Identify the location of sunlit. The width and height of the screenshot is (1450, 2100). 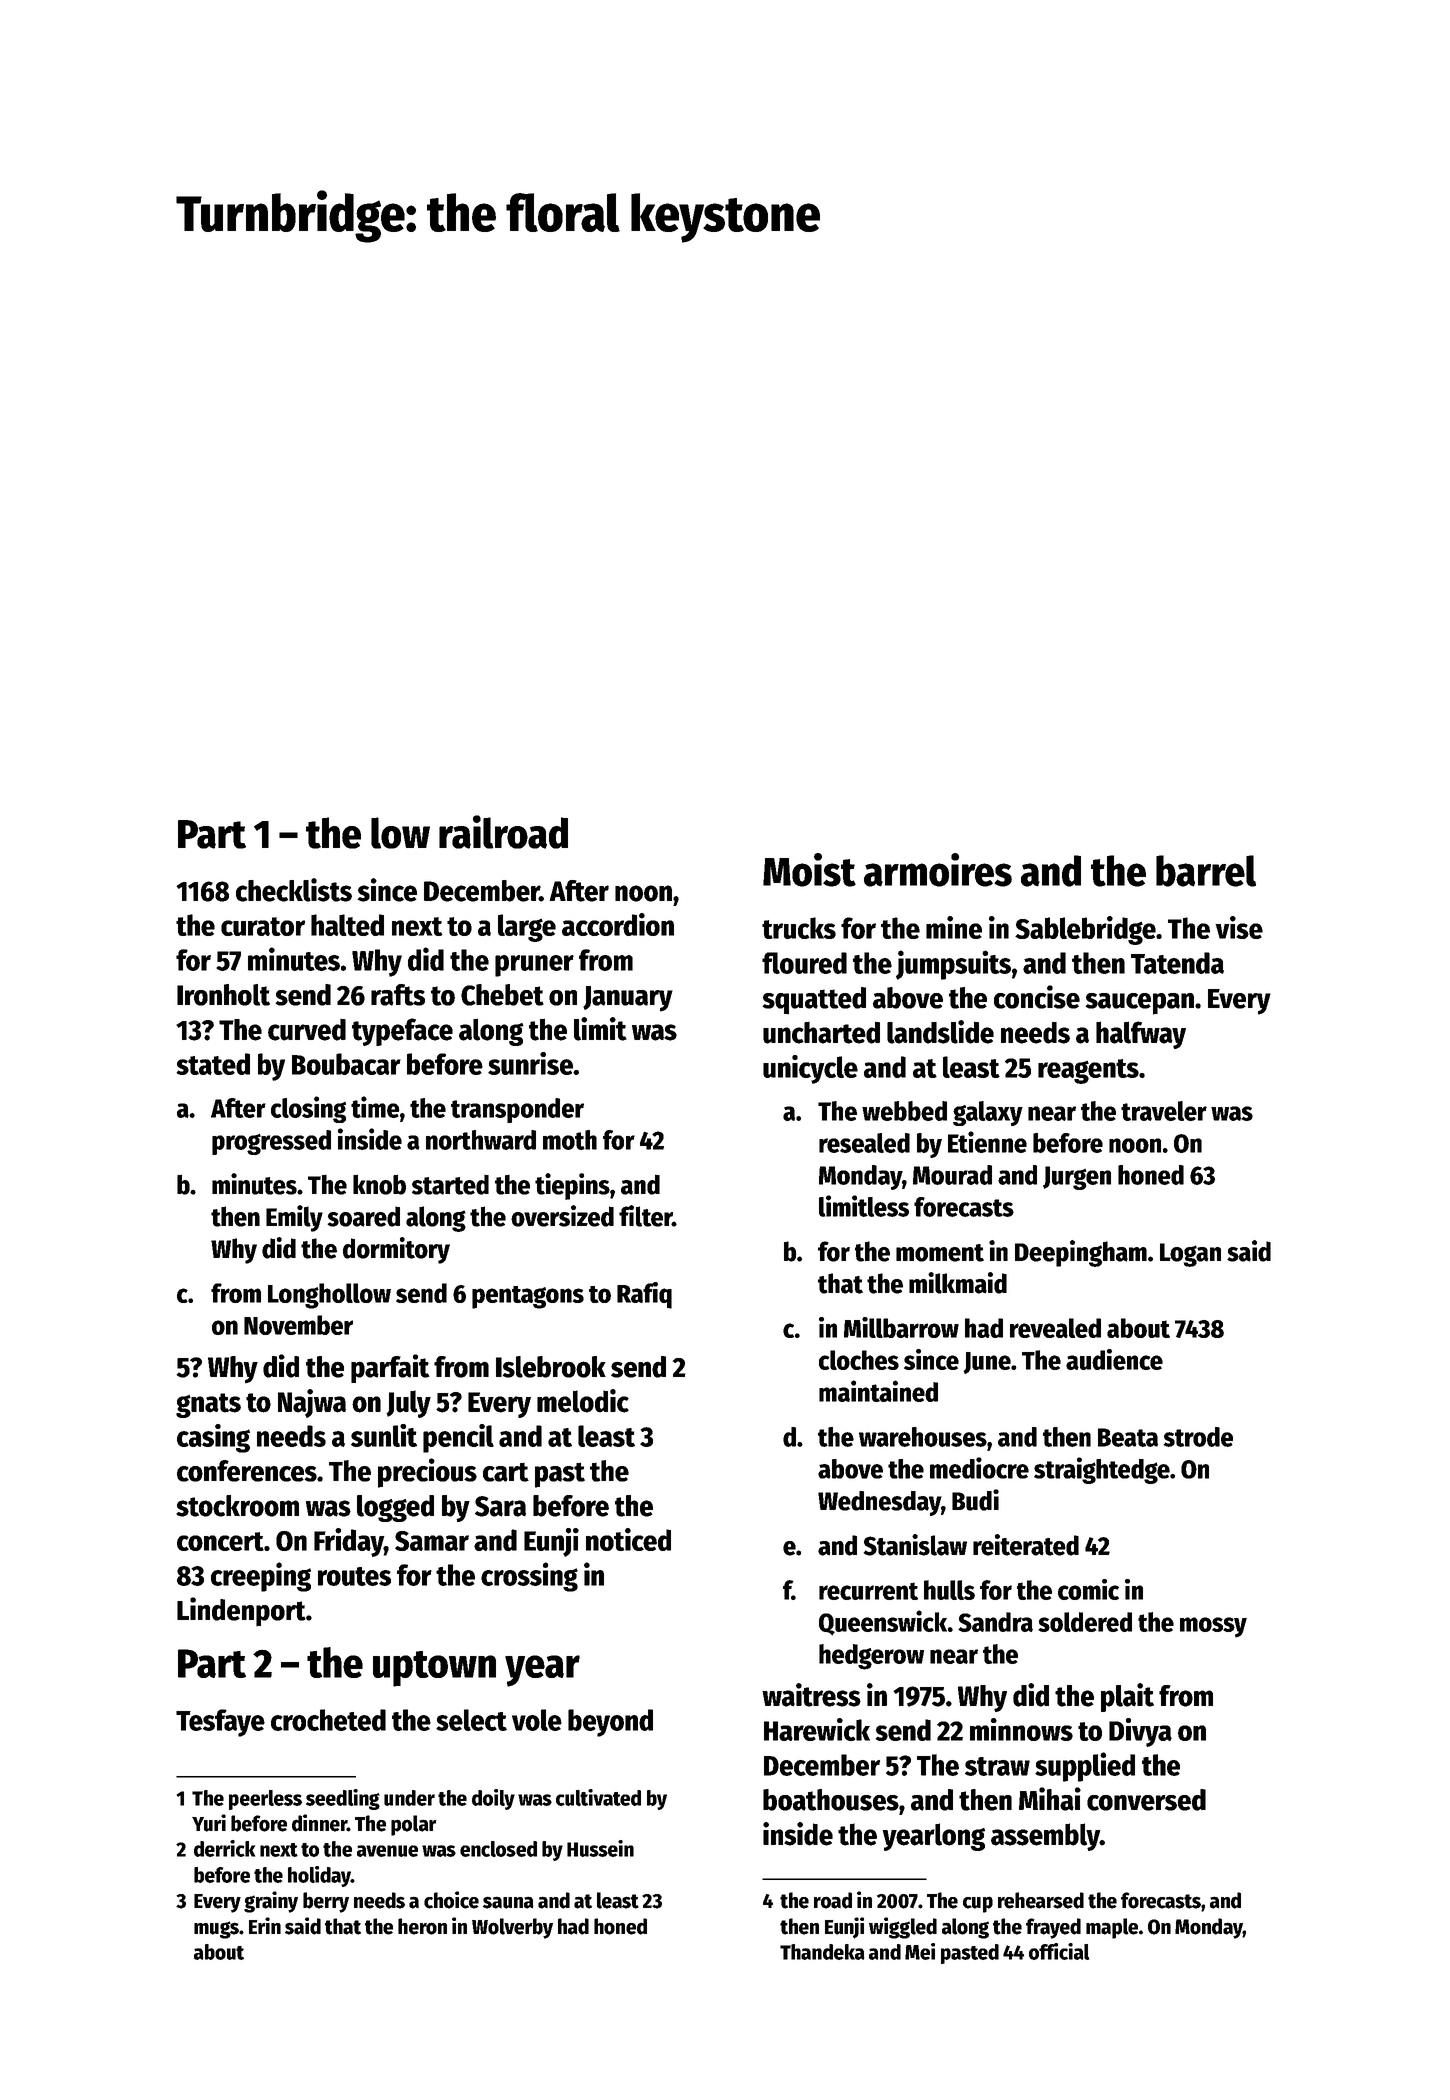
(384, 1435).
